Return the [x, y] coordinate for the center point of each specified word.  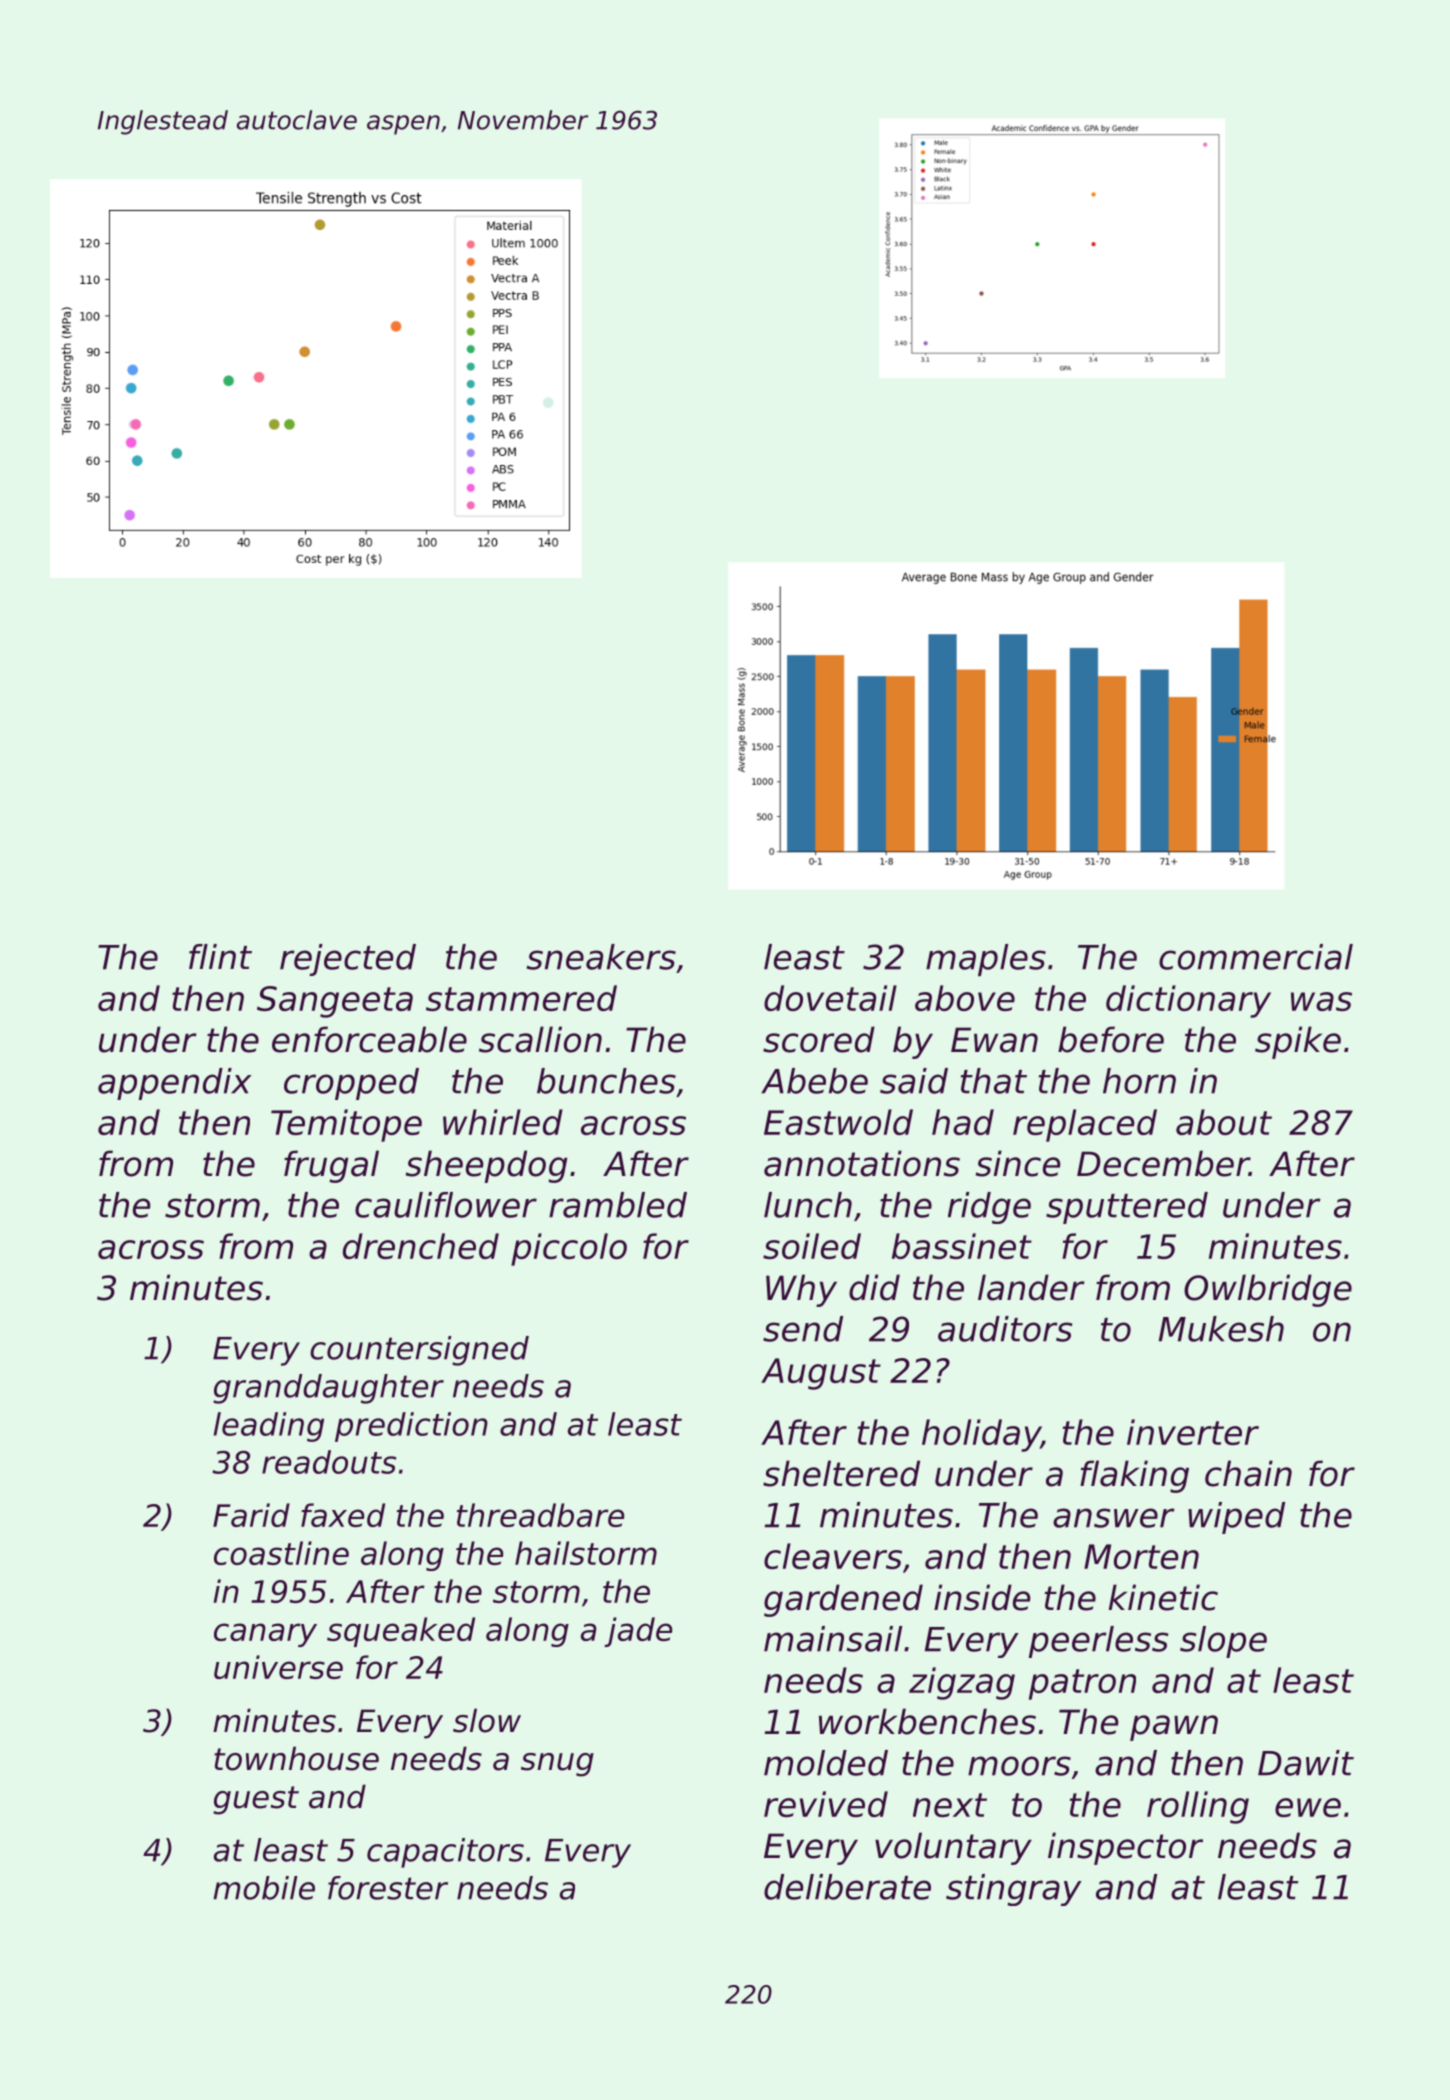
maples [986, 960]
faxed [343, 1515]
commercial [1256, 957]
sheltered [841, 1473]
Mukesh [1221, 1329]
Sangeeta [335, 1002]
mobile [264, 1888]
